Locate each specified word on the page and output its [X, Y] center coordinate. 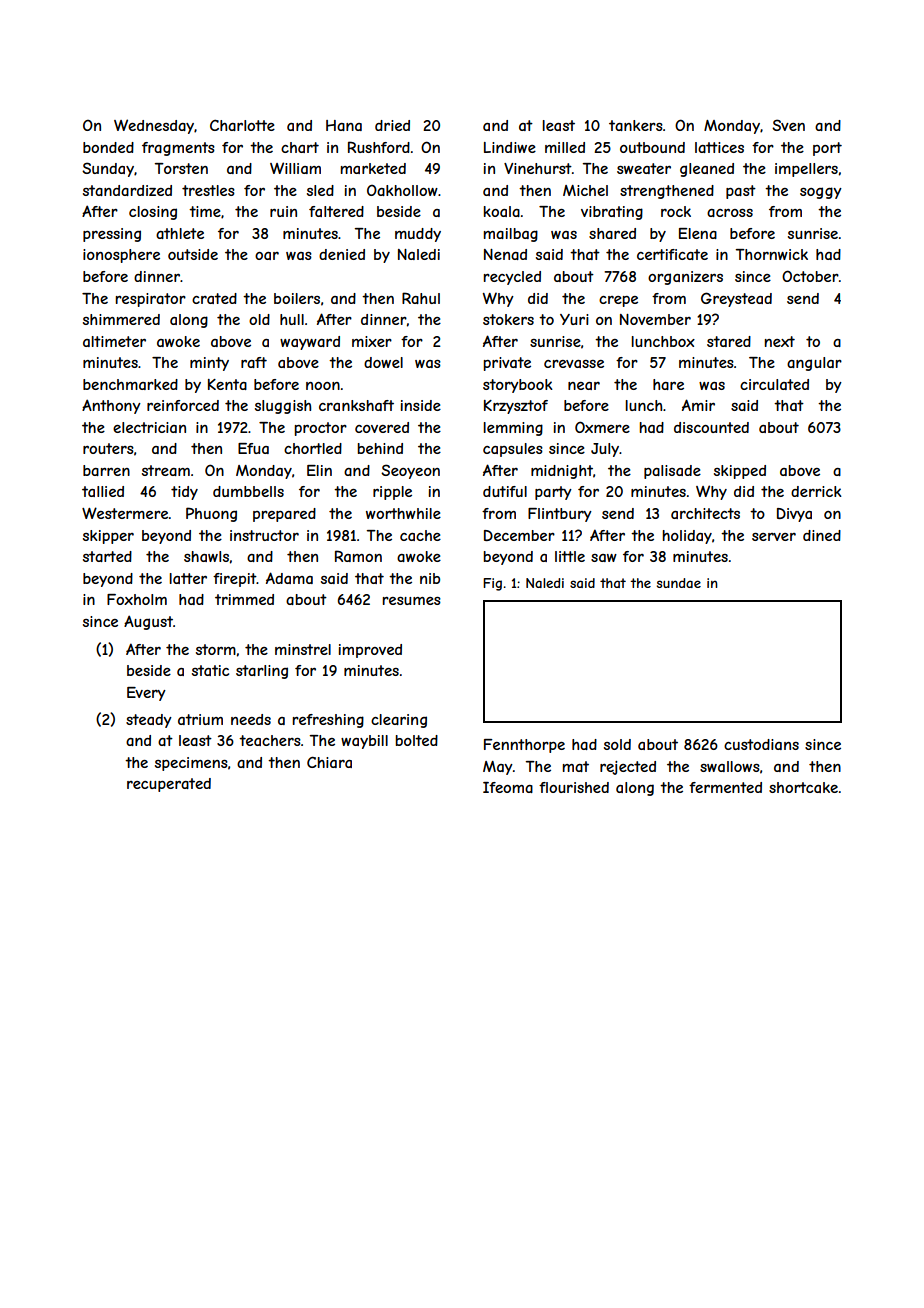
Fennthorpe [524, 746]
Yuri [574, 319]
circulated [774, 384]
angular [814, 364]
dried [392, 125]
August [148, 622]
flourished [574, 787]
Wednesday [154, 126]
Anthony [111, 406]
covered [382, 427]
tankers [636, 125]
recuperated [169, 785]
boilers [297, 298]
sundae [679, 583]
